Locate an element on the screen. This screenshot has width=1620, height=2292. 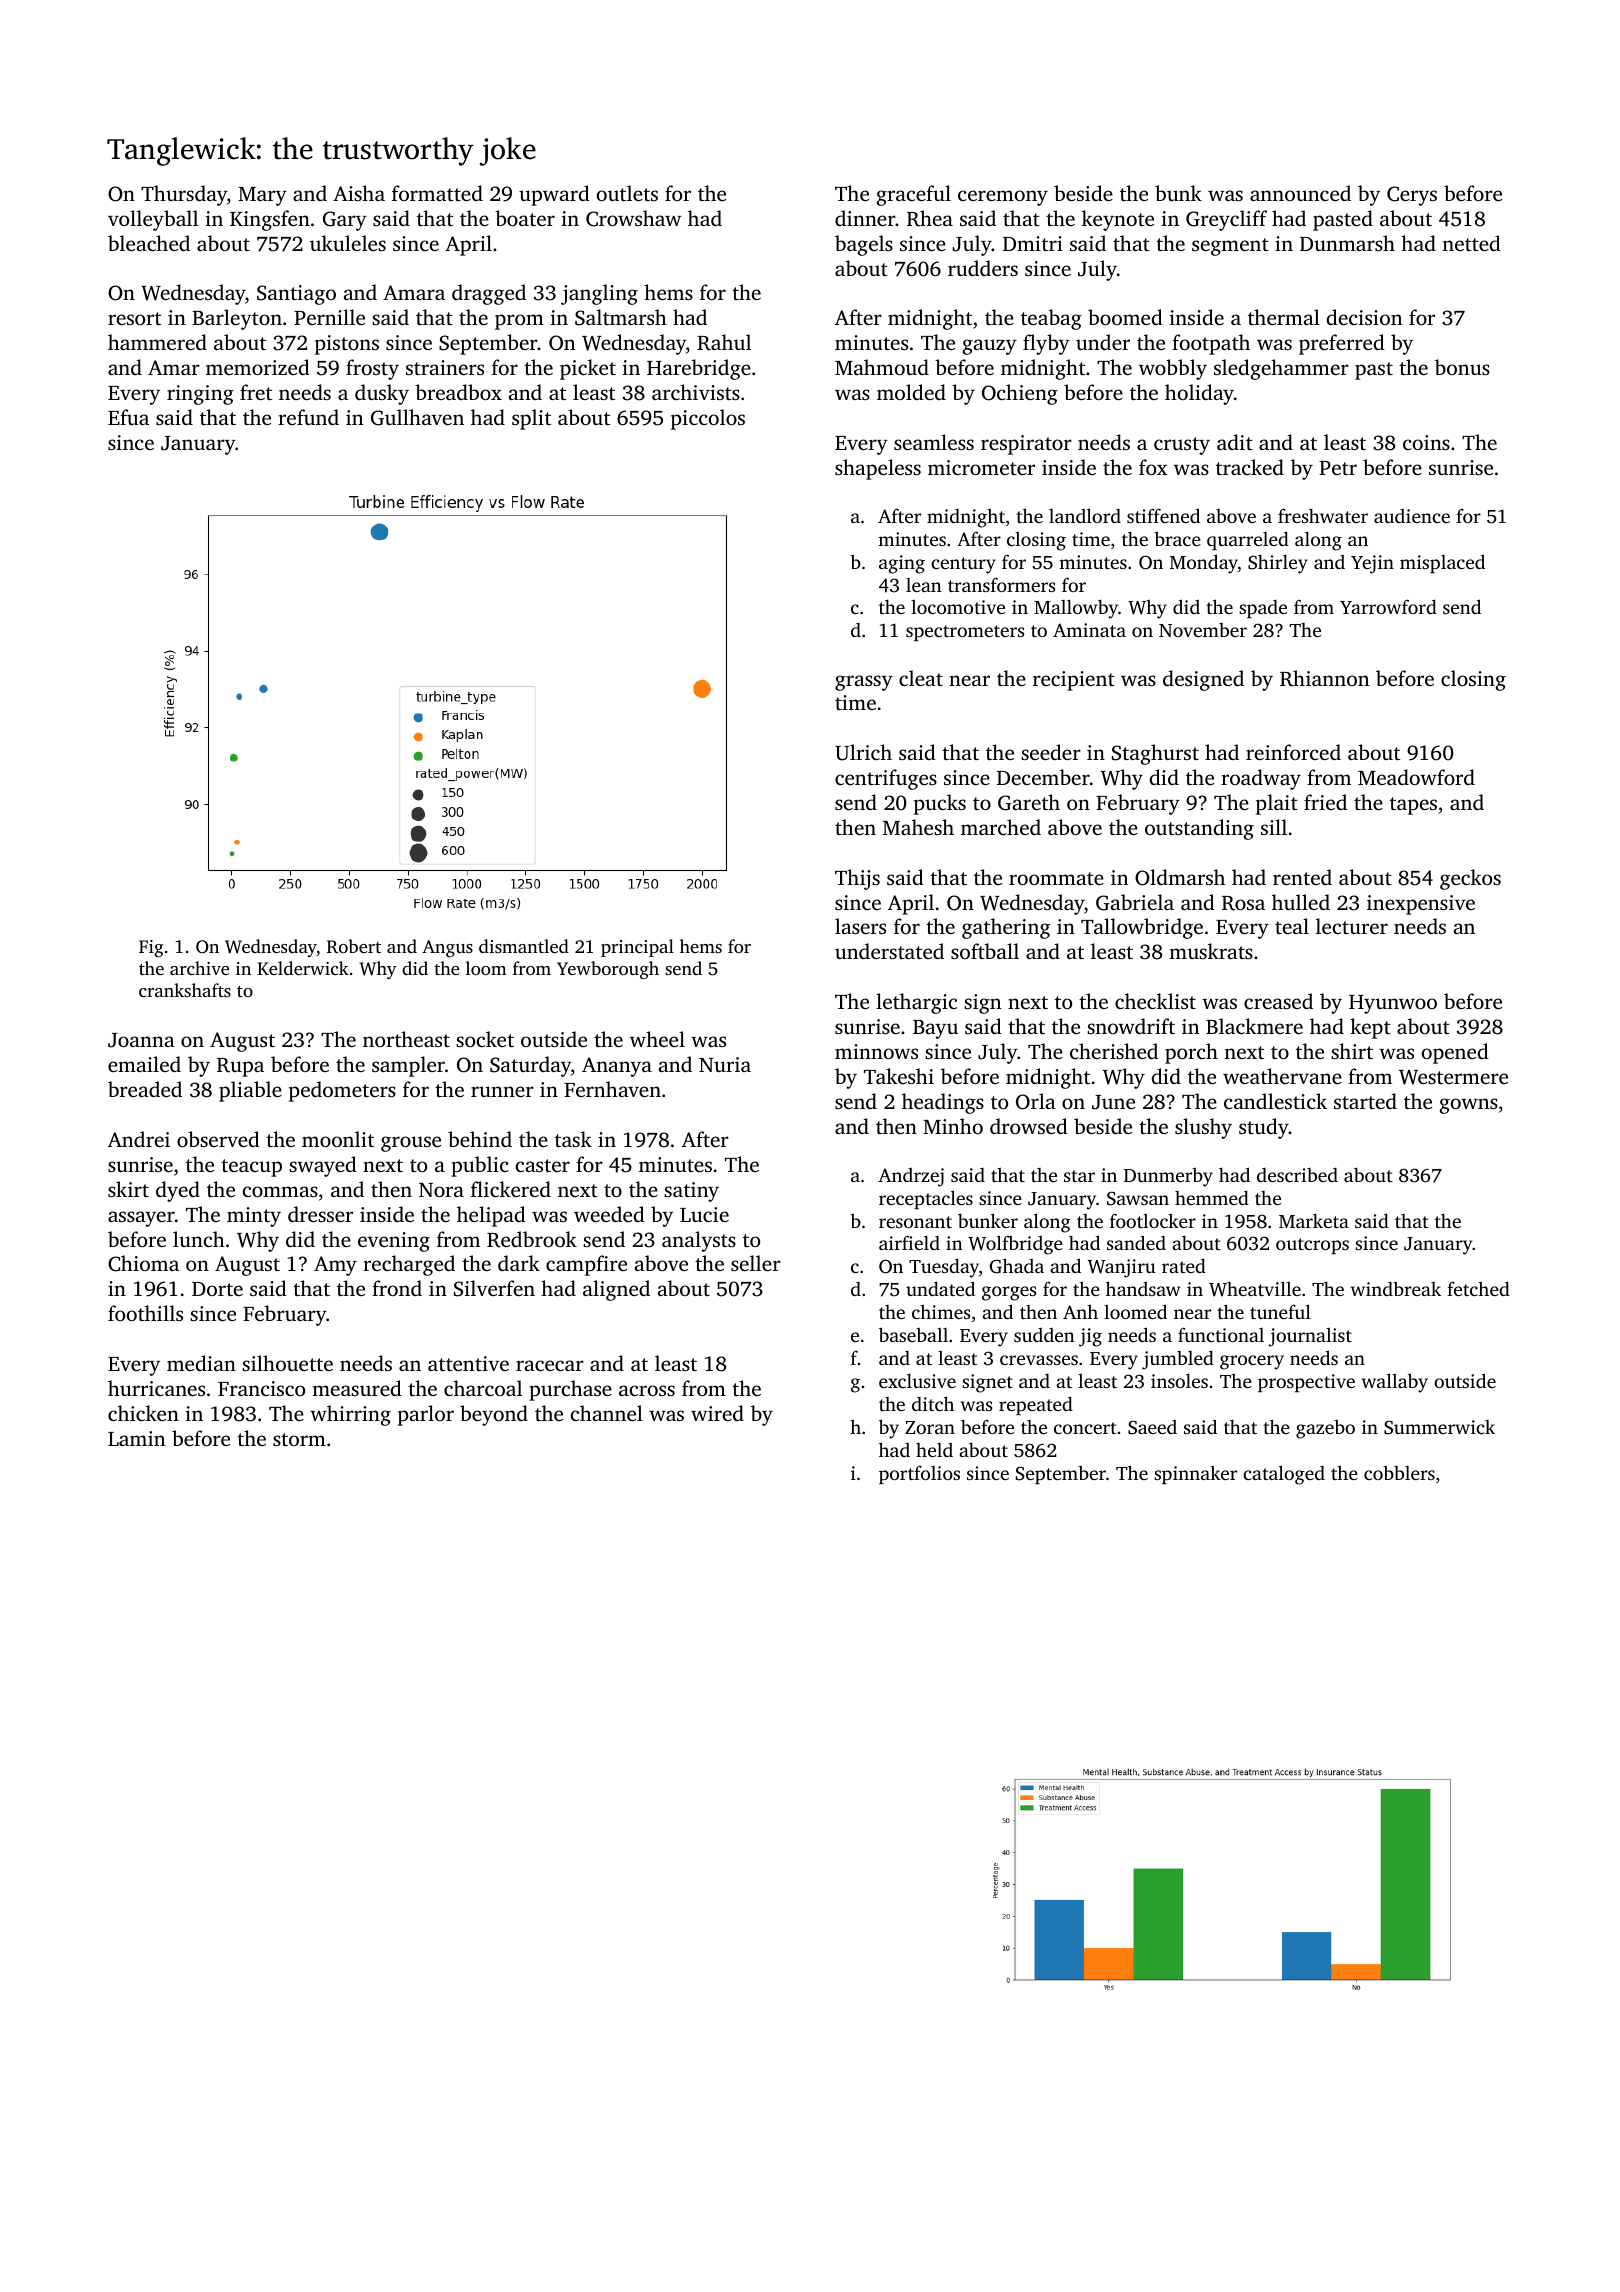
Lamin is located at coordinates (136, 1438).
